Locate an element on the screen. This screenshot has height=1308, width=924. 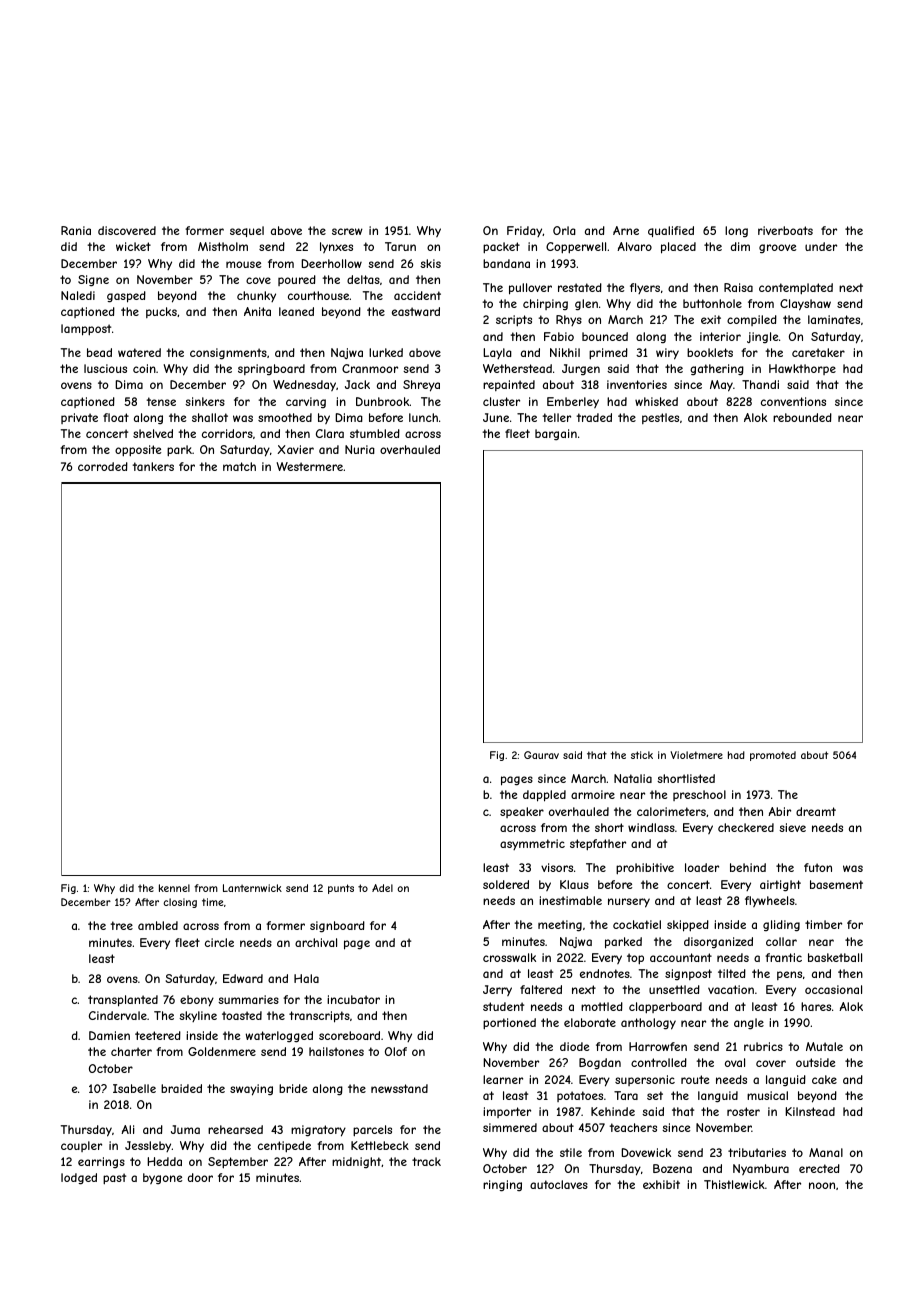
dappled is located at coordinates (544, 796).
